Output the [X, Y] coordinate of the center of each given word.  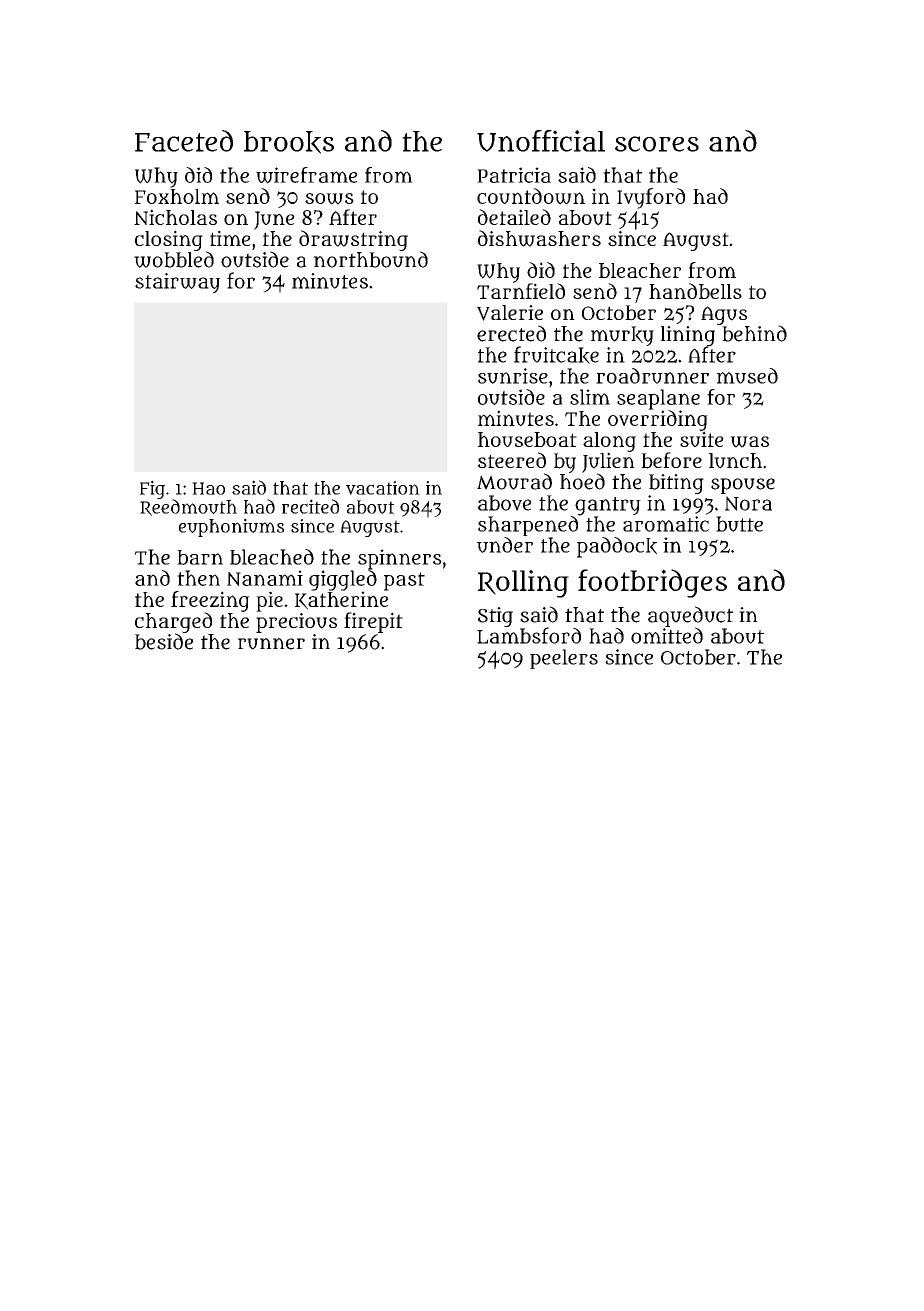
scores [657, 144]
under [505, 545]
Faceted [184, 141]
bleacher [640, 270]
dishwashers [539, 238]
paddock [617, 547]
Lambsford [529, 635]
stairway [177, 283]
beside [164, 641]
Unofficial [541, 141]
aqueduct [690, 616]
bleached [272, 557]
